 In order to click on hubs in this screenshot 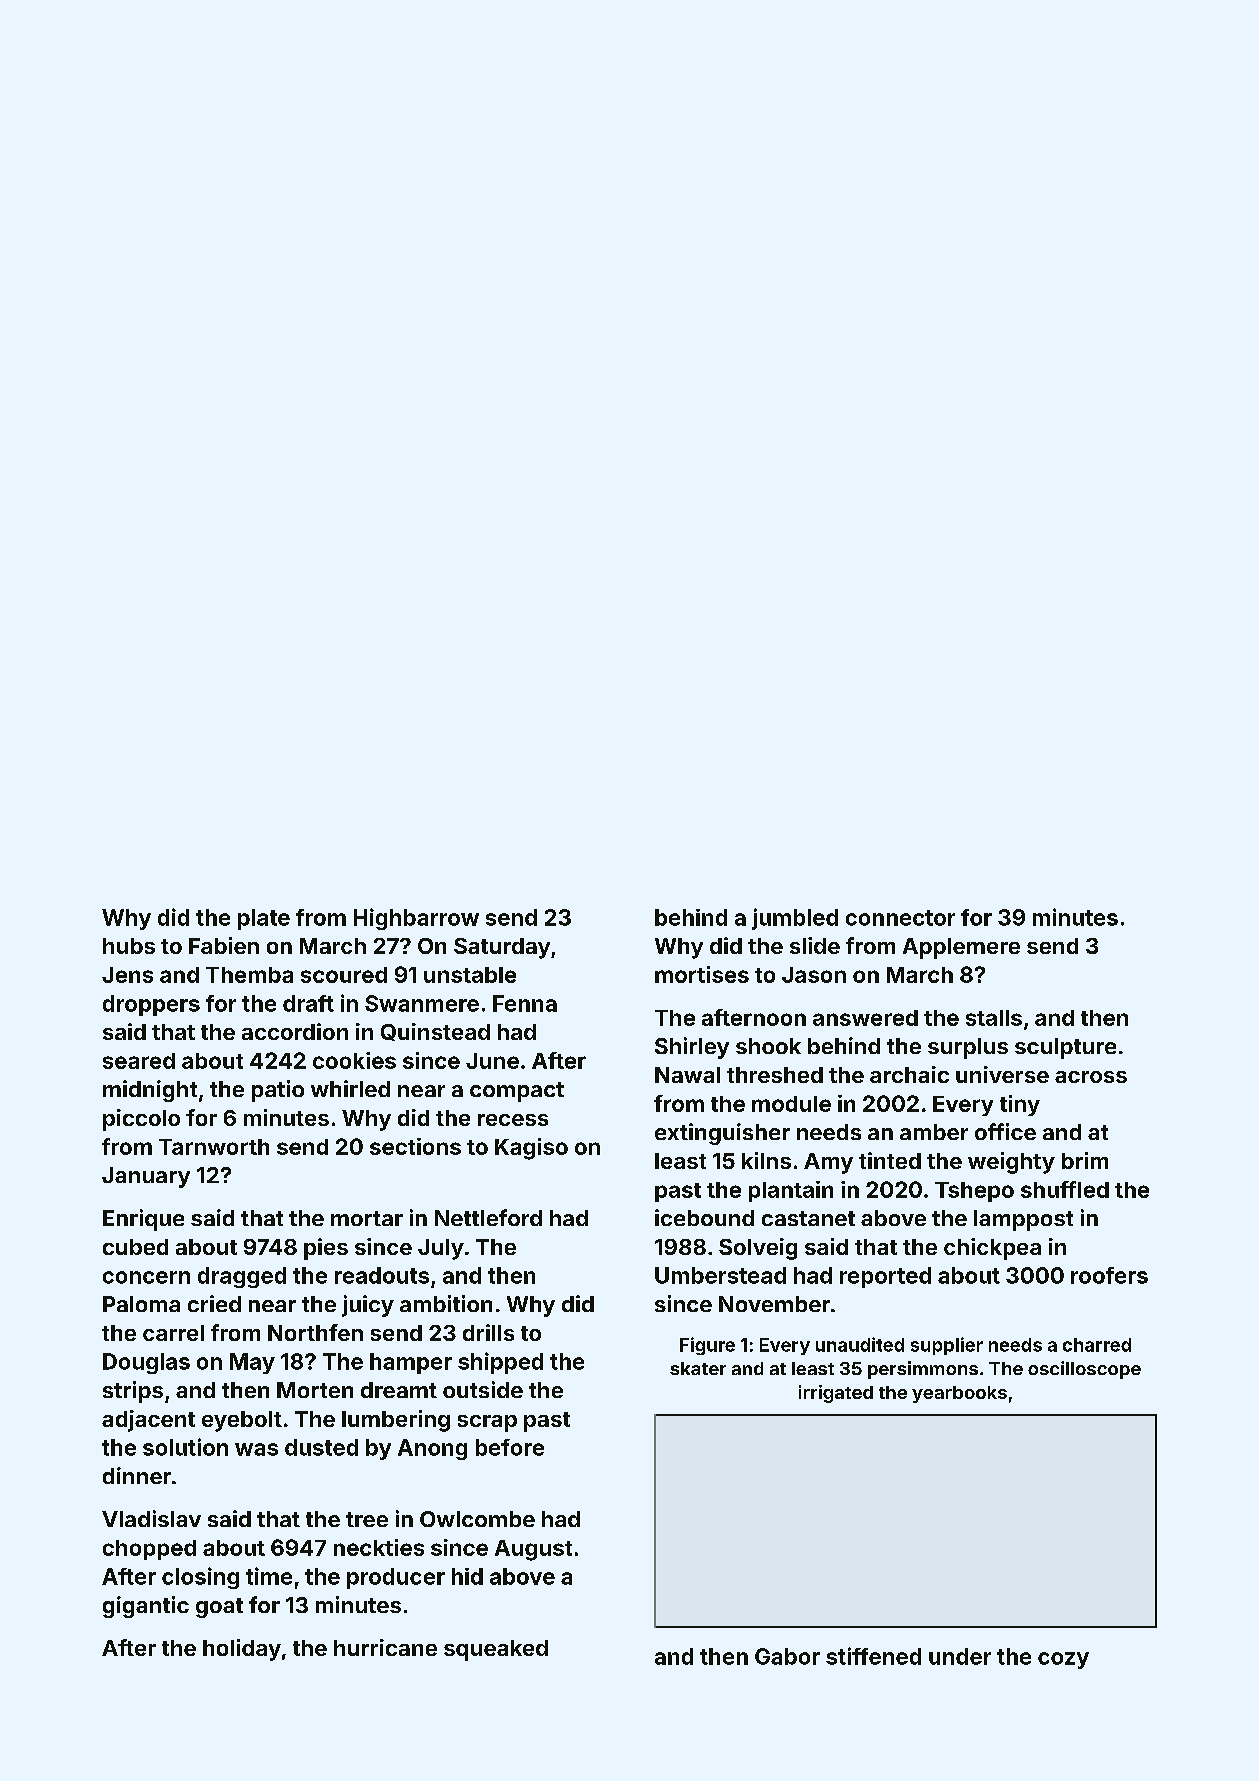, I will do `click(129, 946)`.
